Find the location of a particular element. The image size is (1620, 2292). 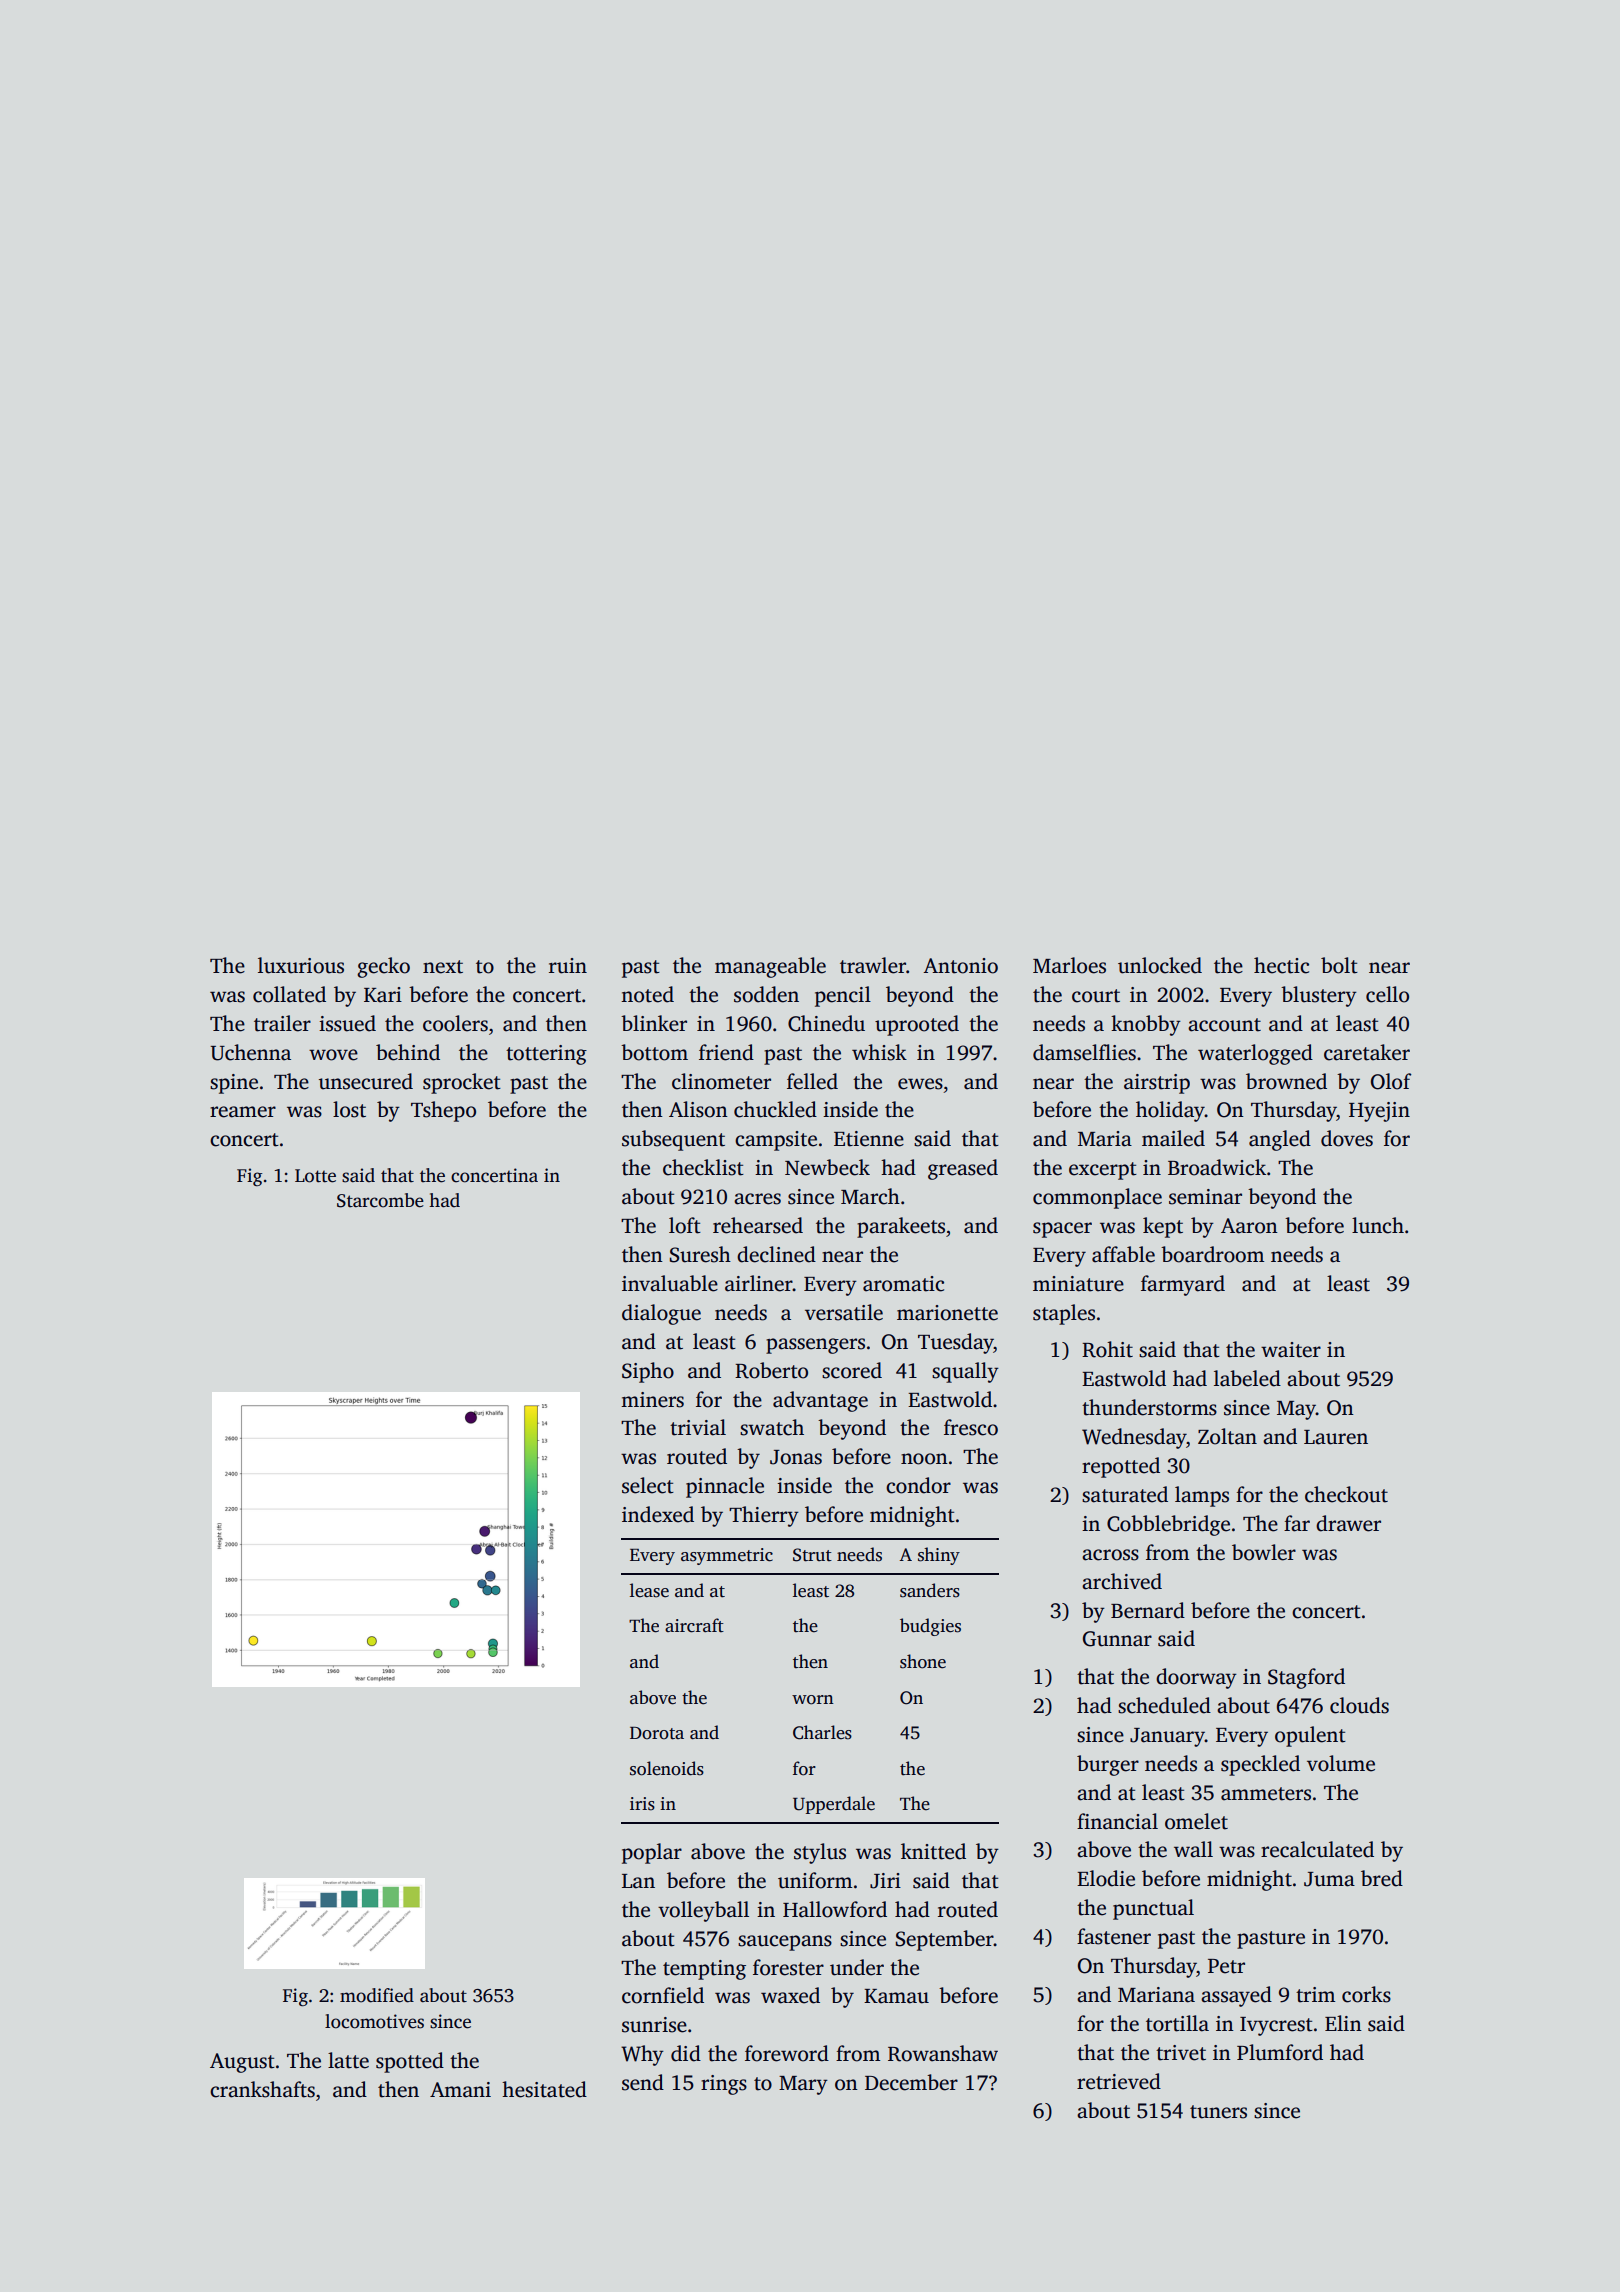

Antonio is located at coordinates (960, 966).
